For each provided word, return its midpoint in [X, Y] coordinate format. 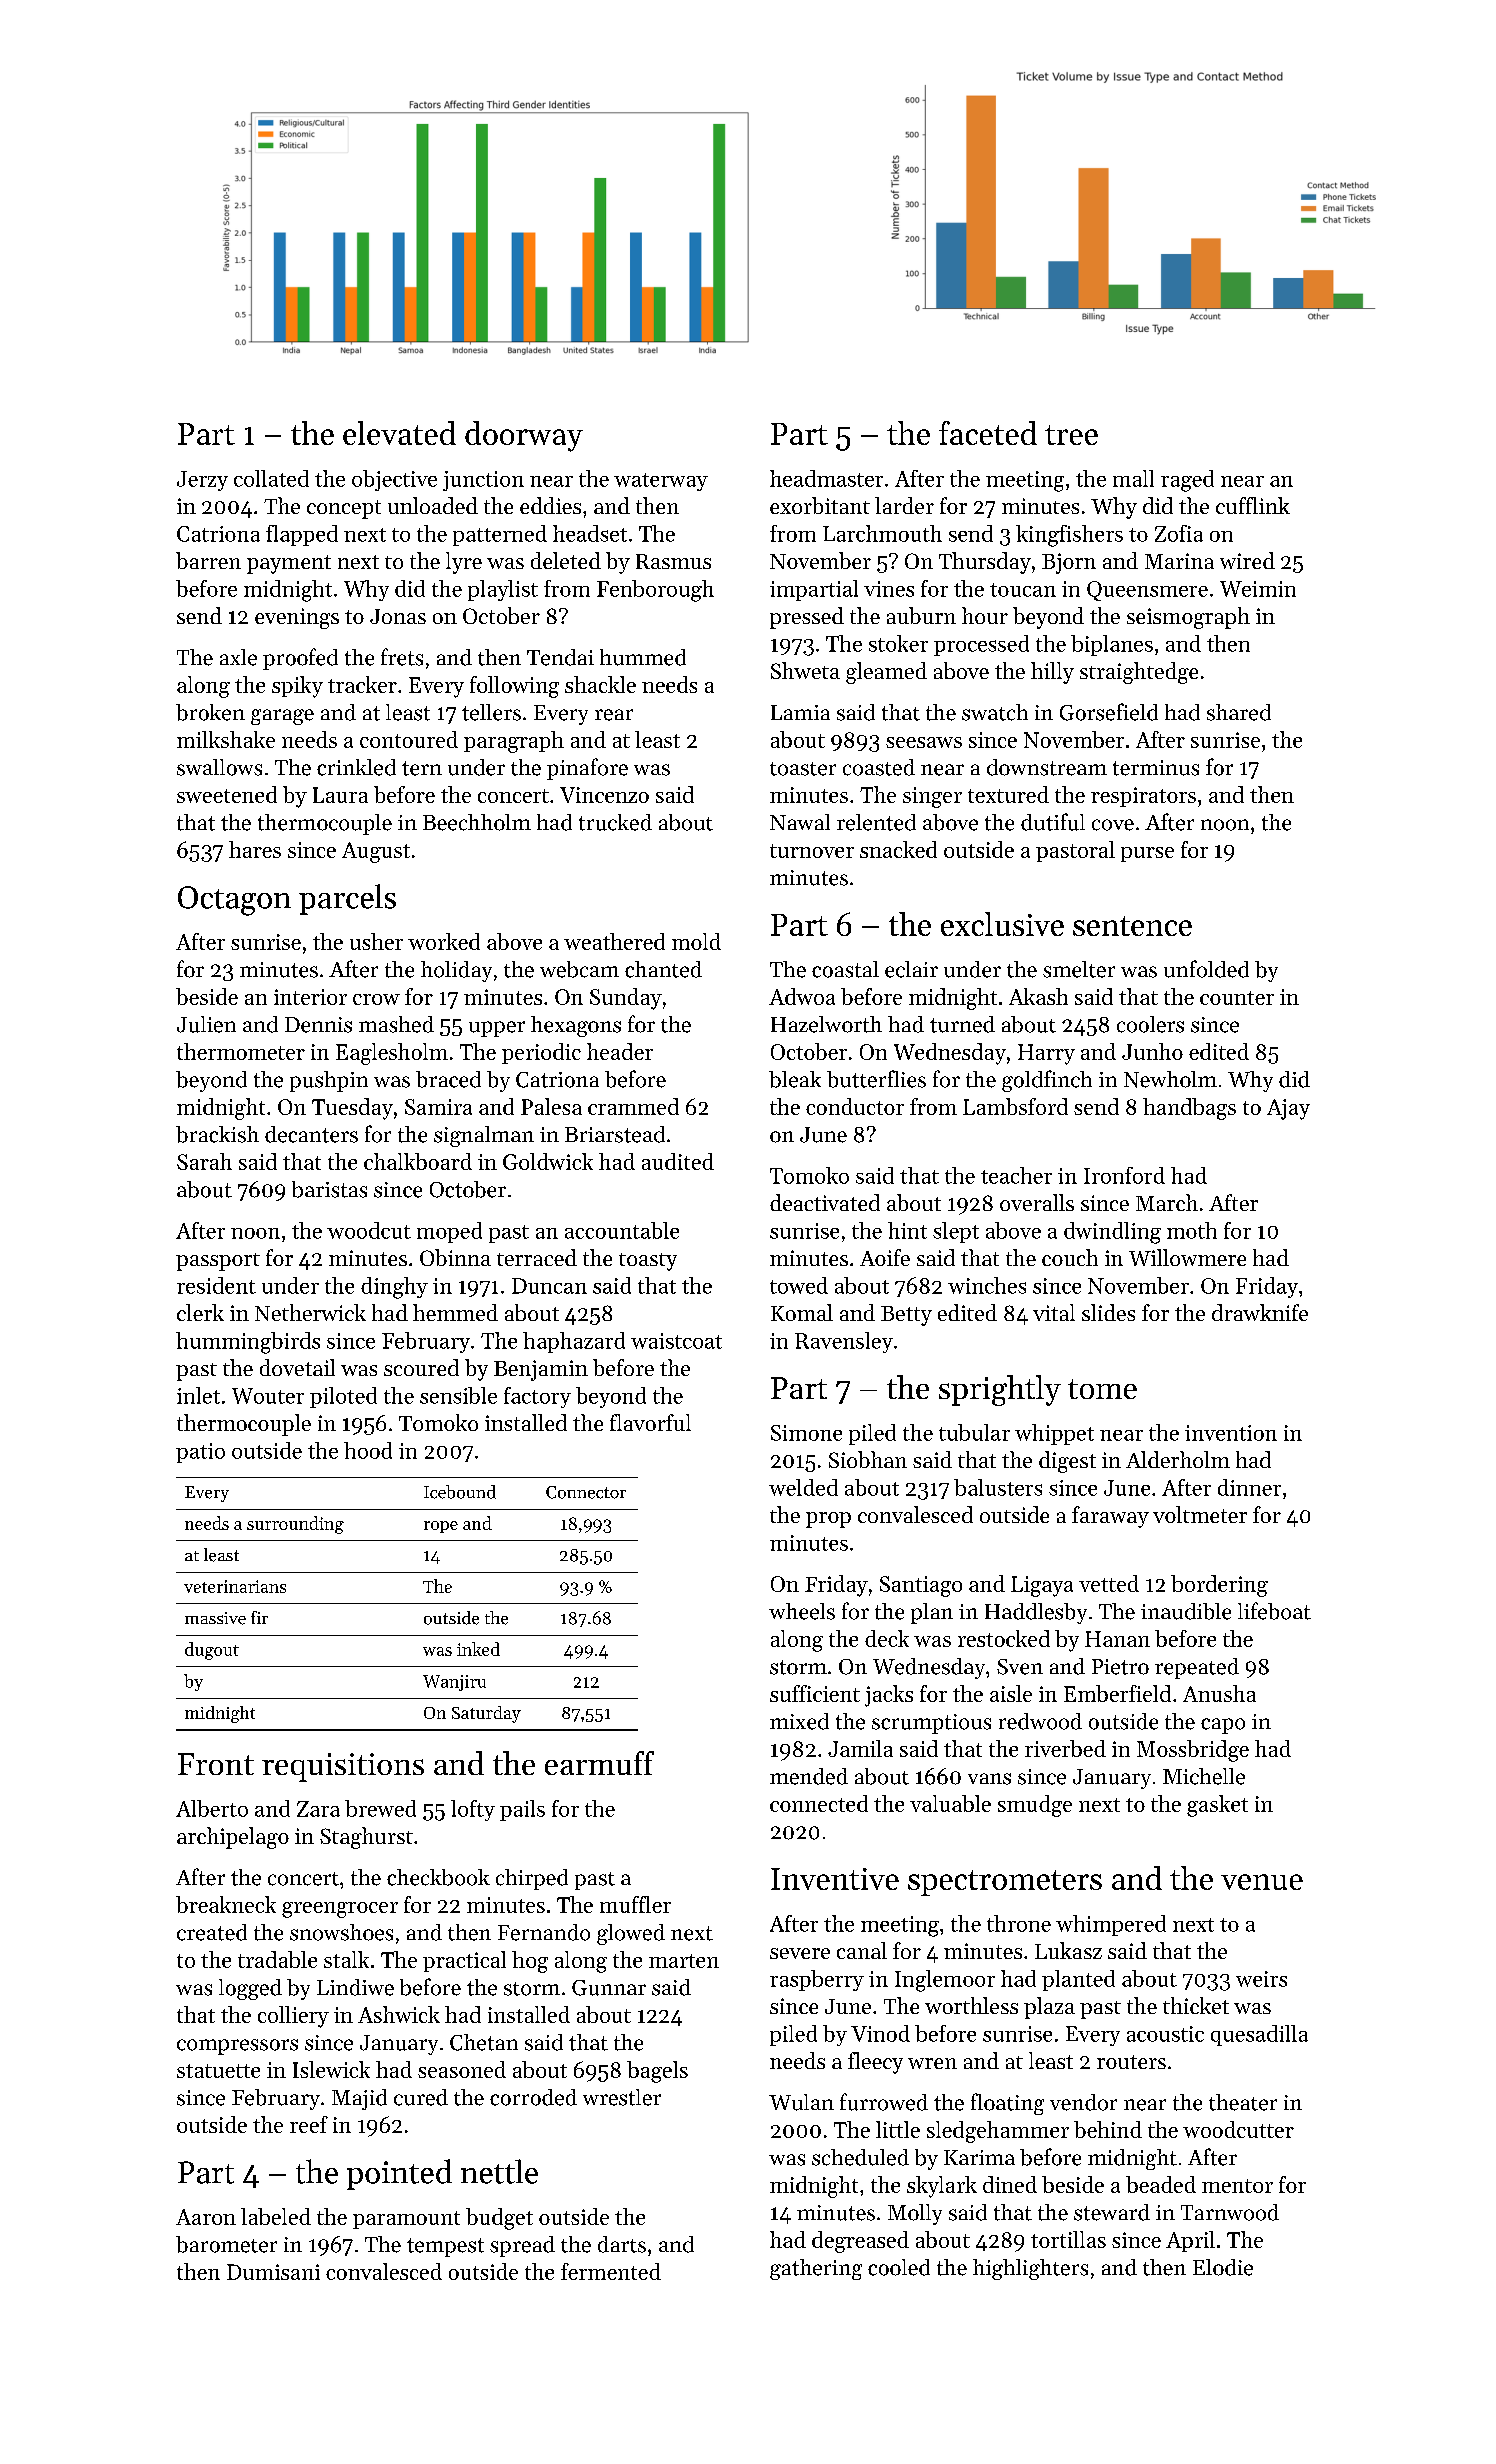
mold [696, 941]
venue [1262, 1882]
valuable [950, 1803]
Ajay [1288, 1109]
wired [1247, 560]
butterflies [876, 1079]
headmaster [826, 478]
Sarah [204, 1161]
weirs [1261, 1979]
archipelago [233, 1838]
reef [309, 2124]
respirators [1143, 797]
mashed [396, 1024]
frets [402, 657]
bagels [657, 2072]
